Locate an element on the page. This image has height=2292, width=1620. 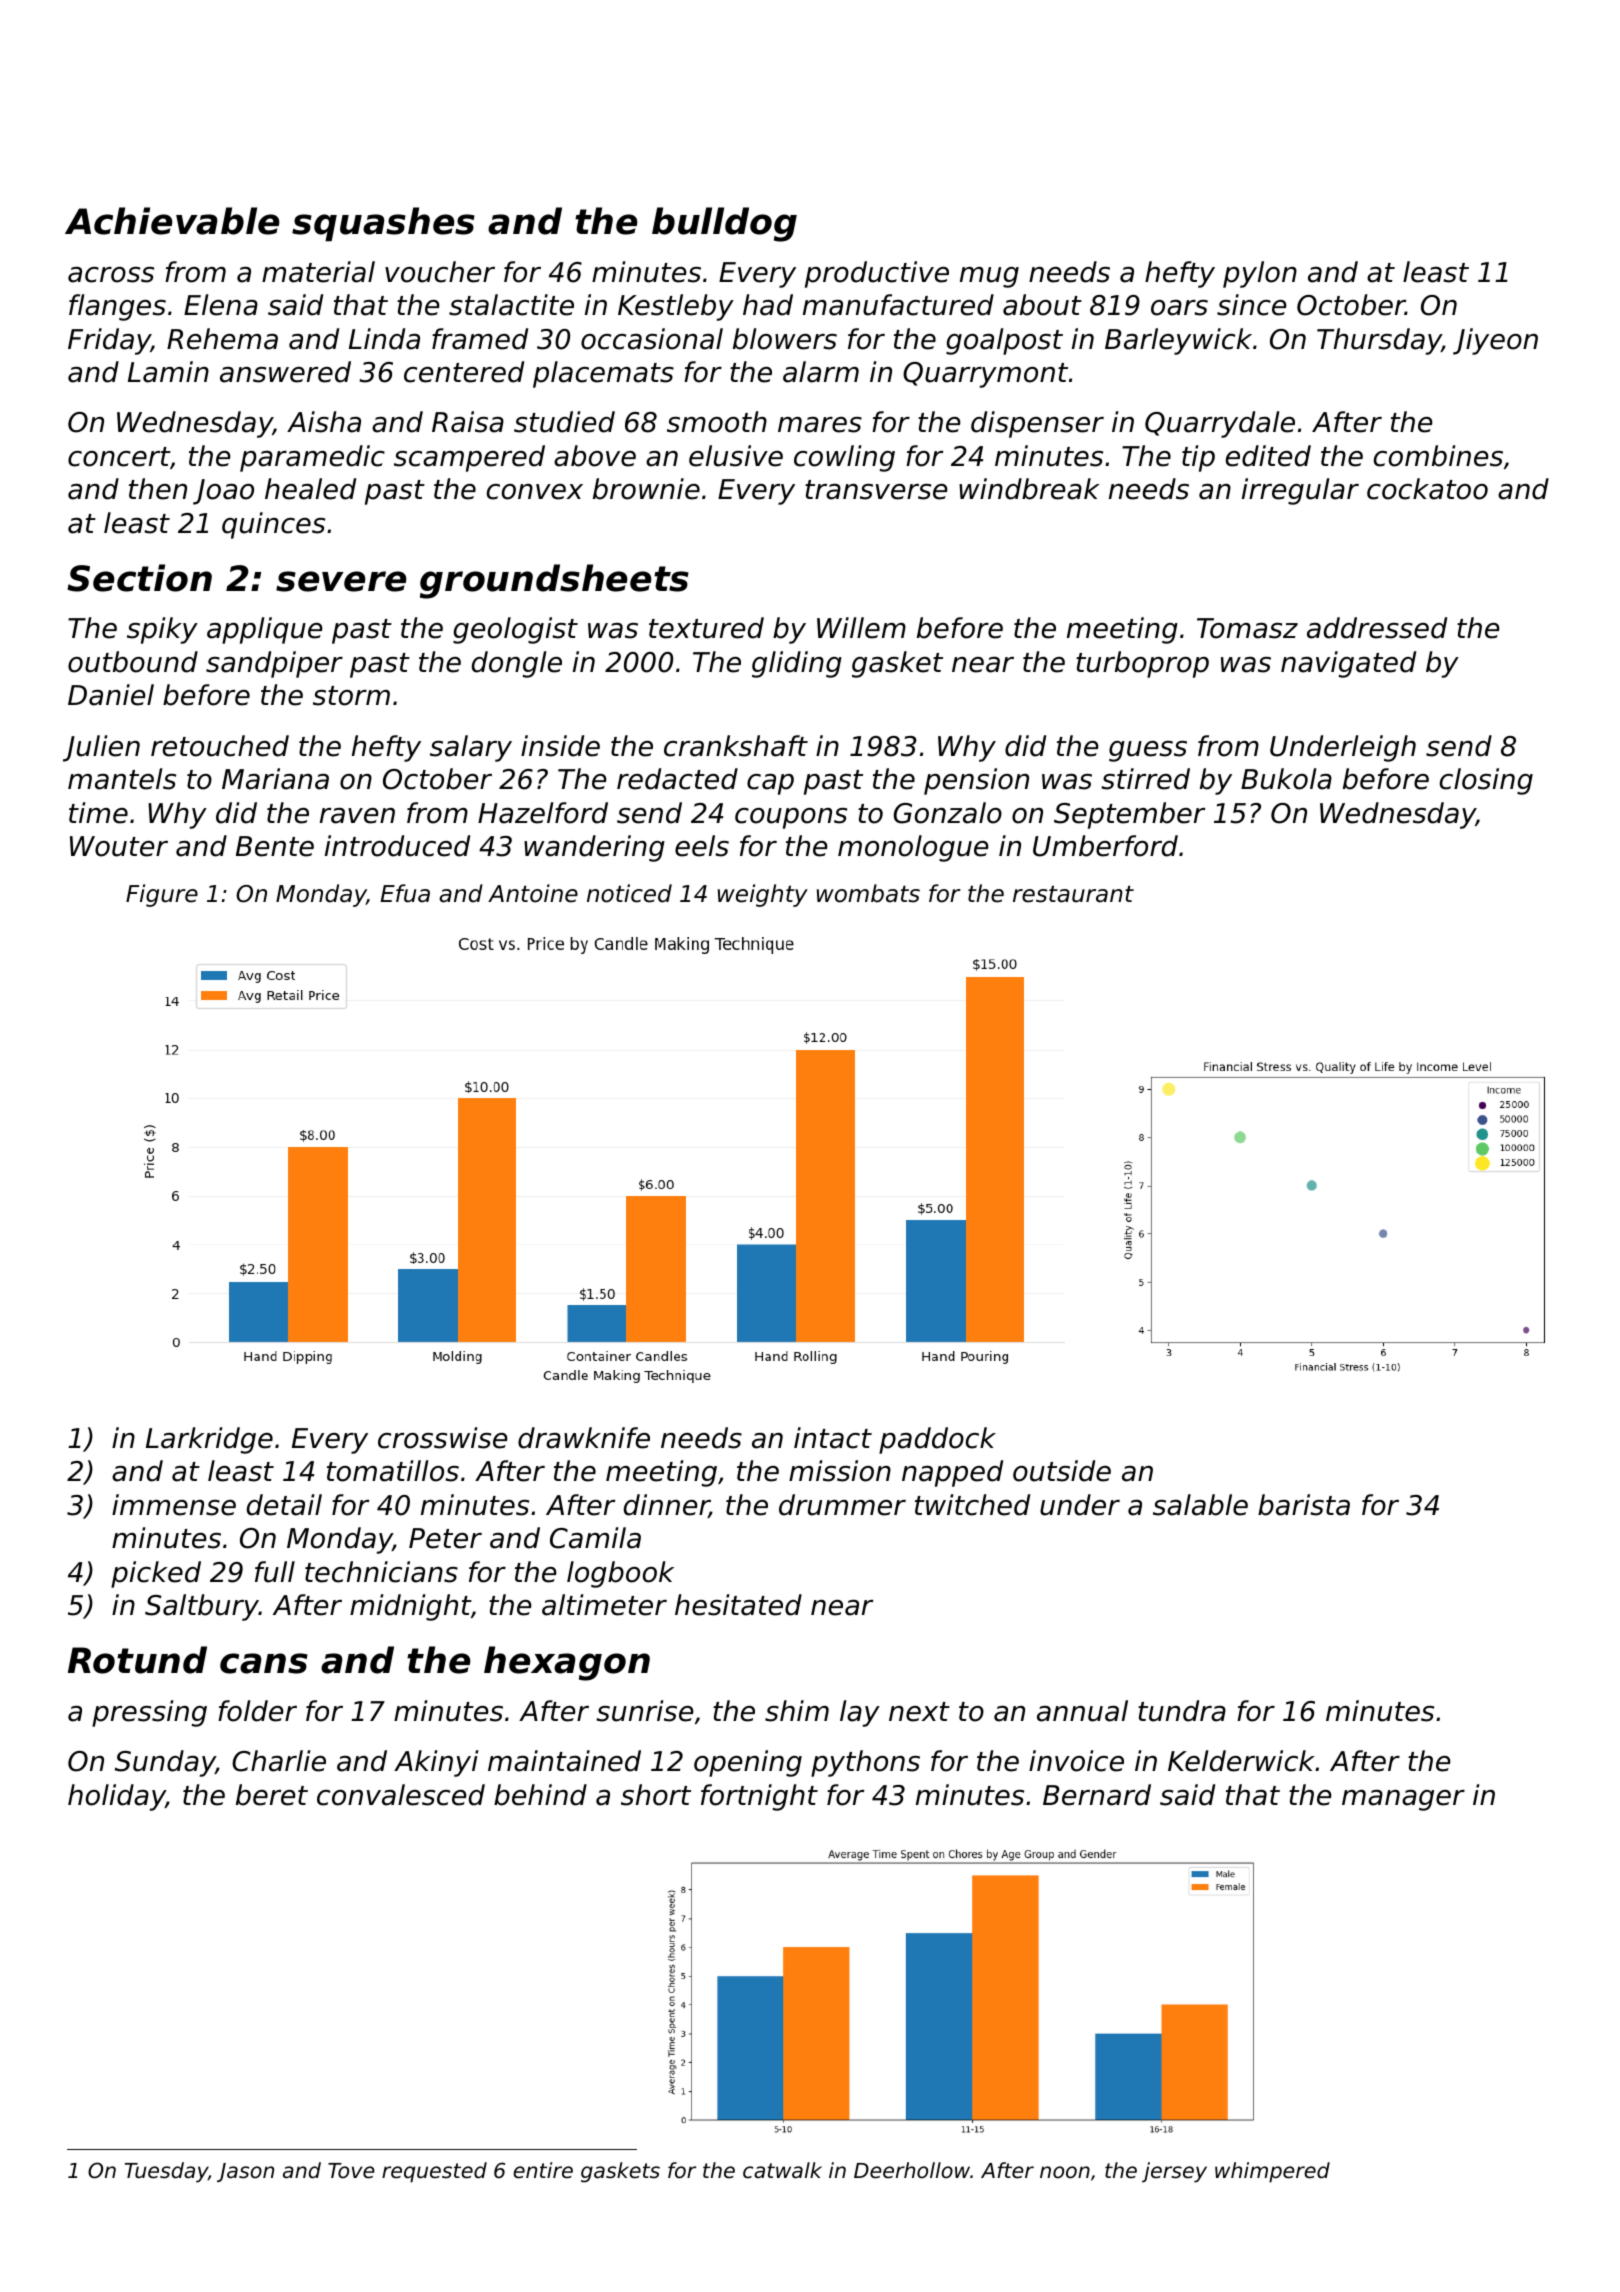
Figure is located at coordinates (162, 895).
